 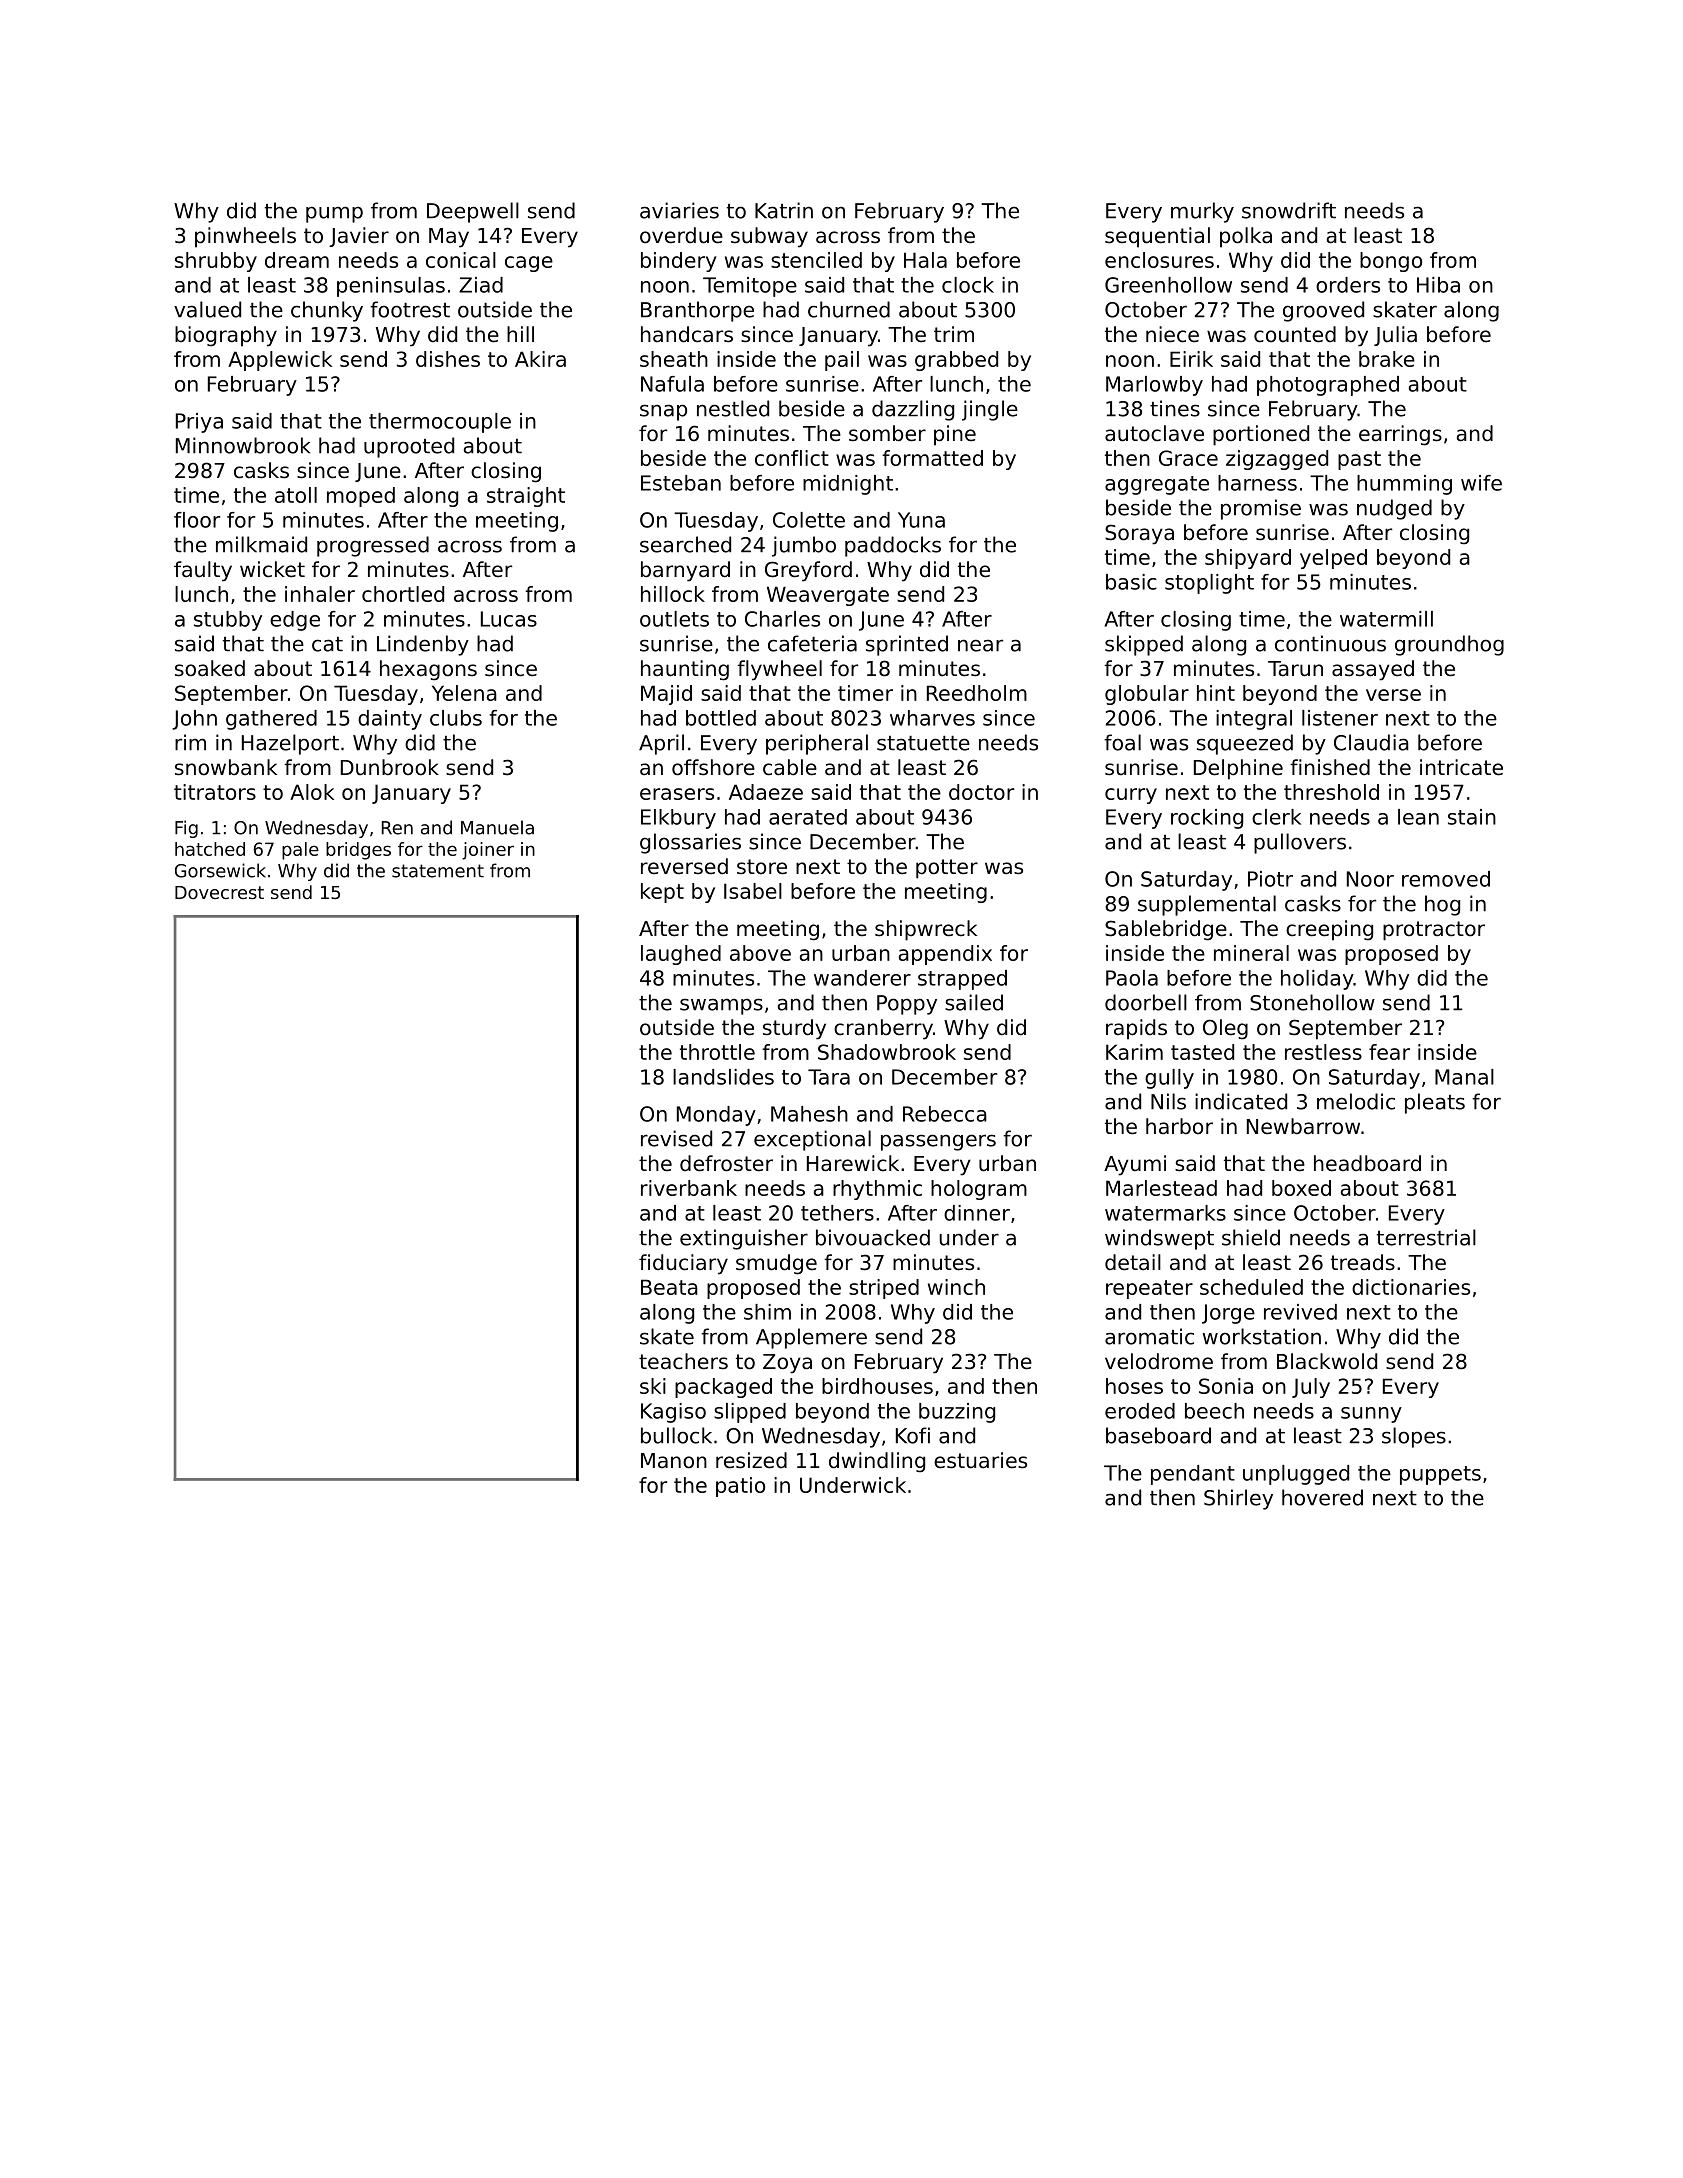 What do you see at coordinates (674, 1461) in the screenshot?
I see `Manon` at bounding box center [674, 1461].
